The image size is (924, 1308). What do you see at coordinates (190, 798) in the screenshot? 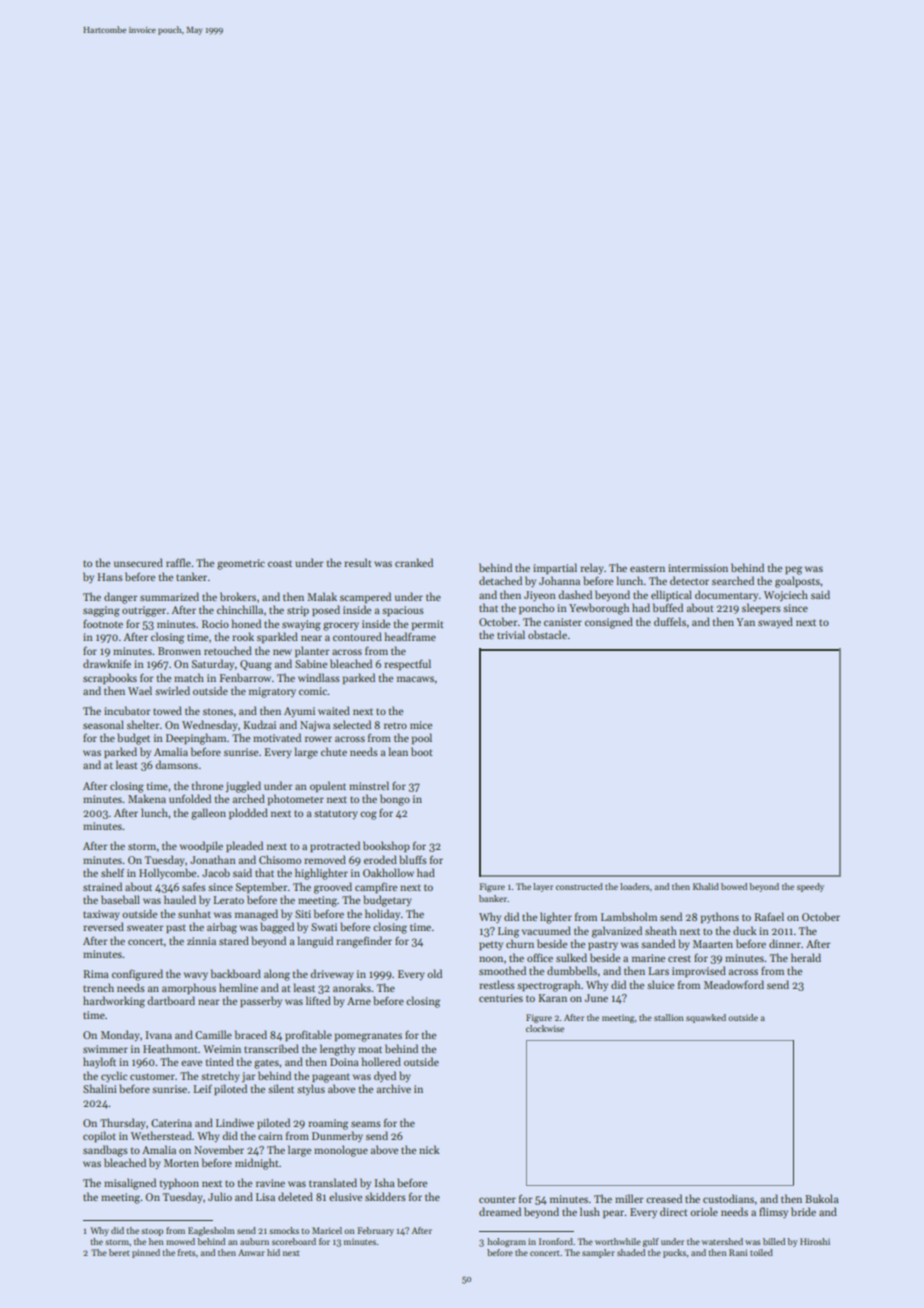
I see `unfolded` at bounding box center [190, 798].
